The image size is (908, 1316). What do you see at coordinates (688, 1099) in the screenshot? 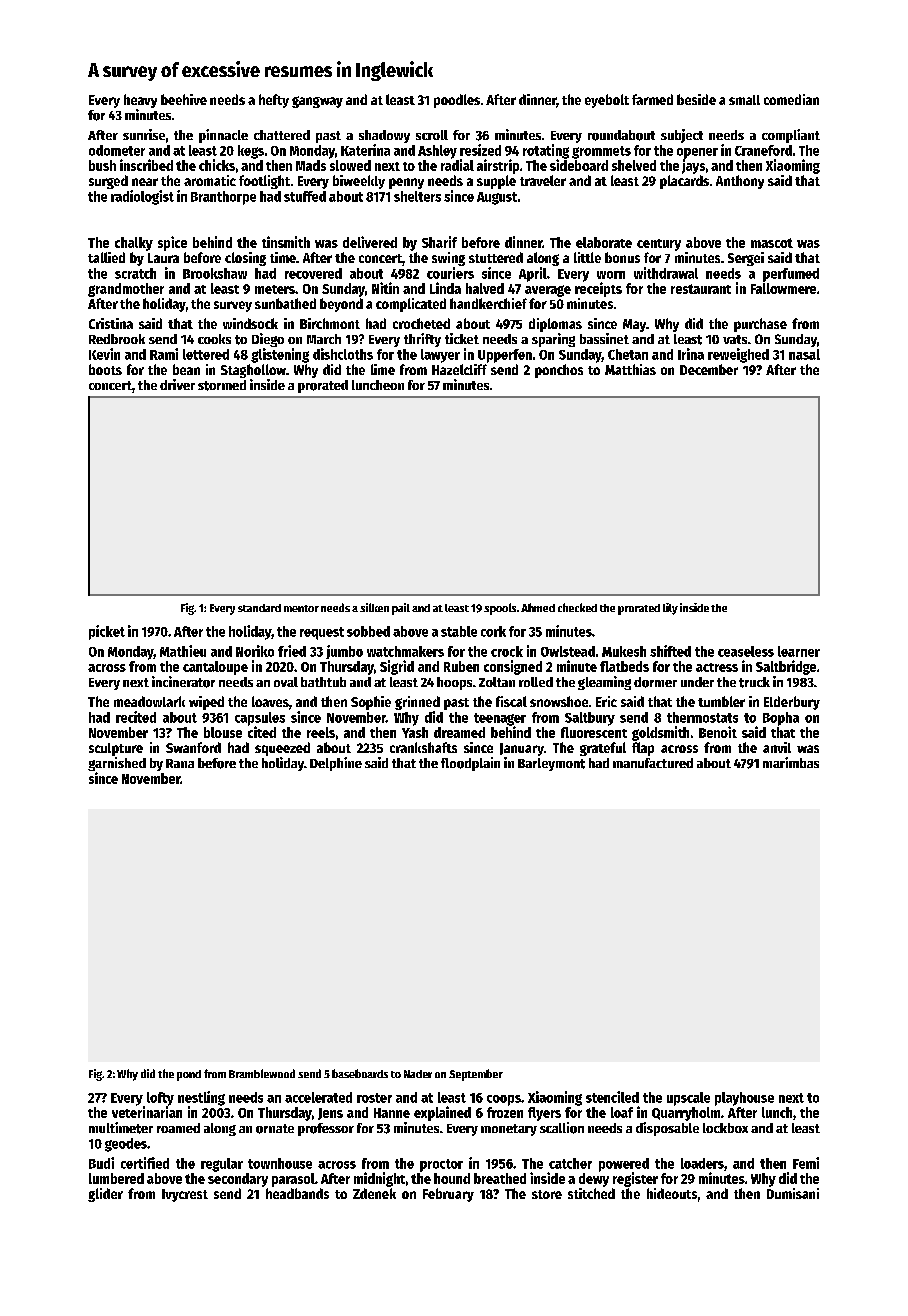
I see `upscale` at bounding box center [688, 1099].
